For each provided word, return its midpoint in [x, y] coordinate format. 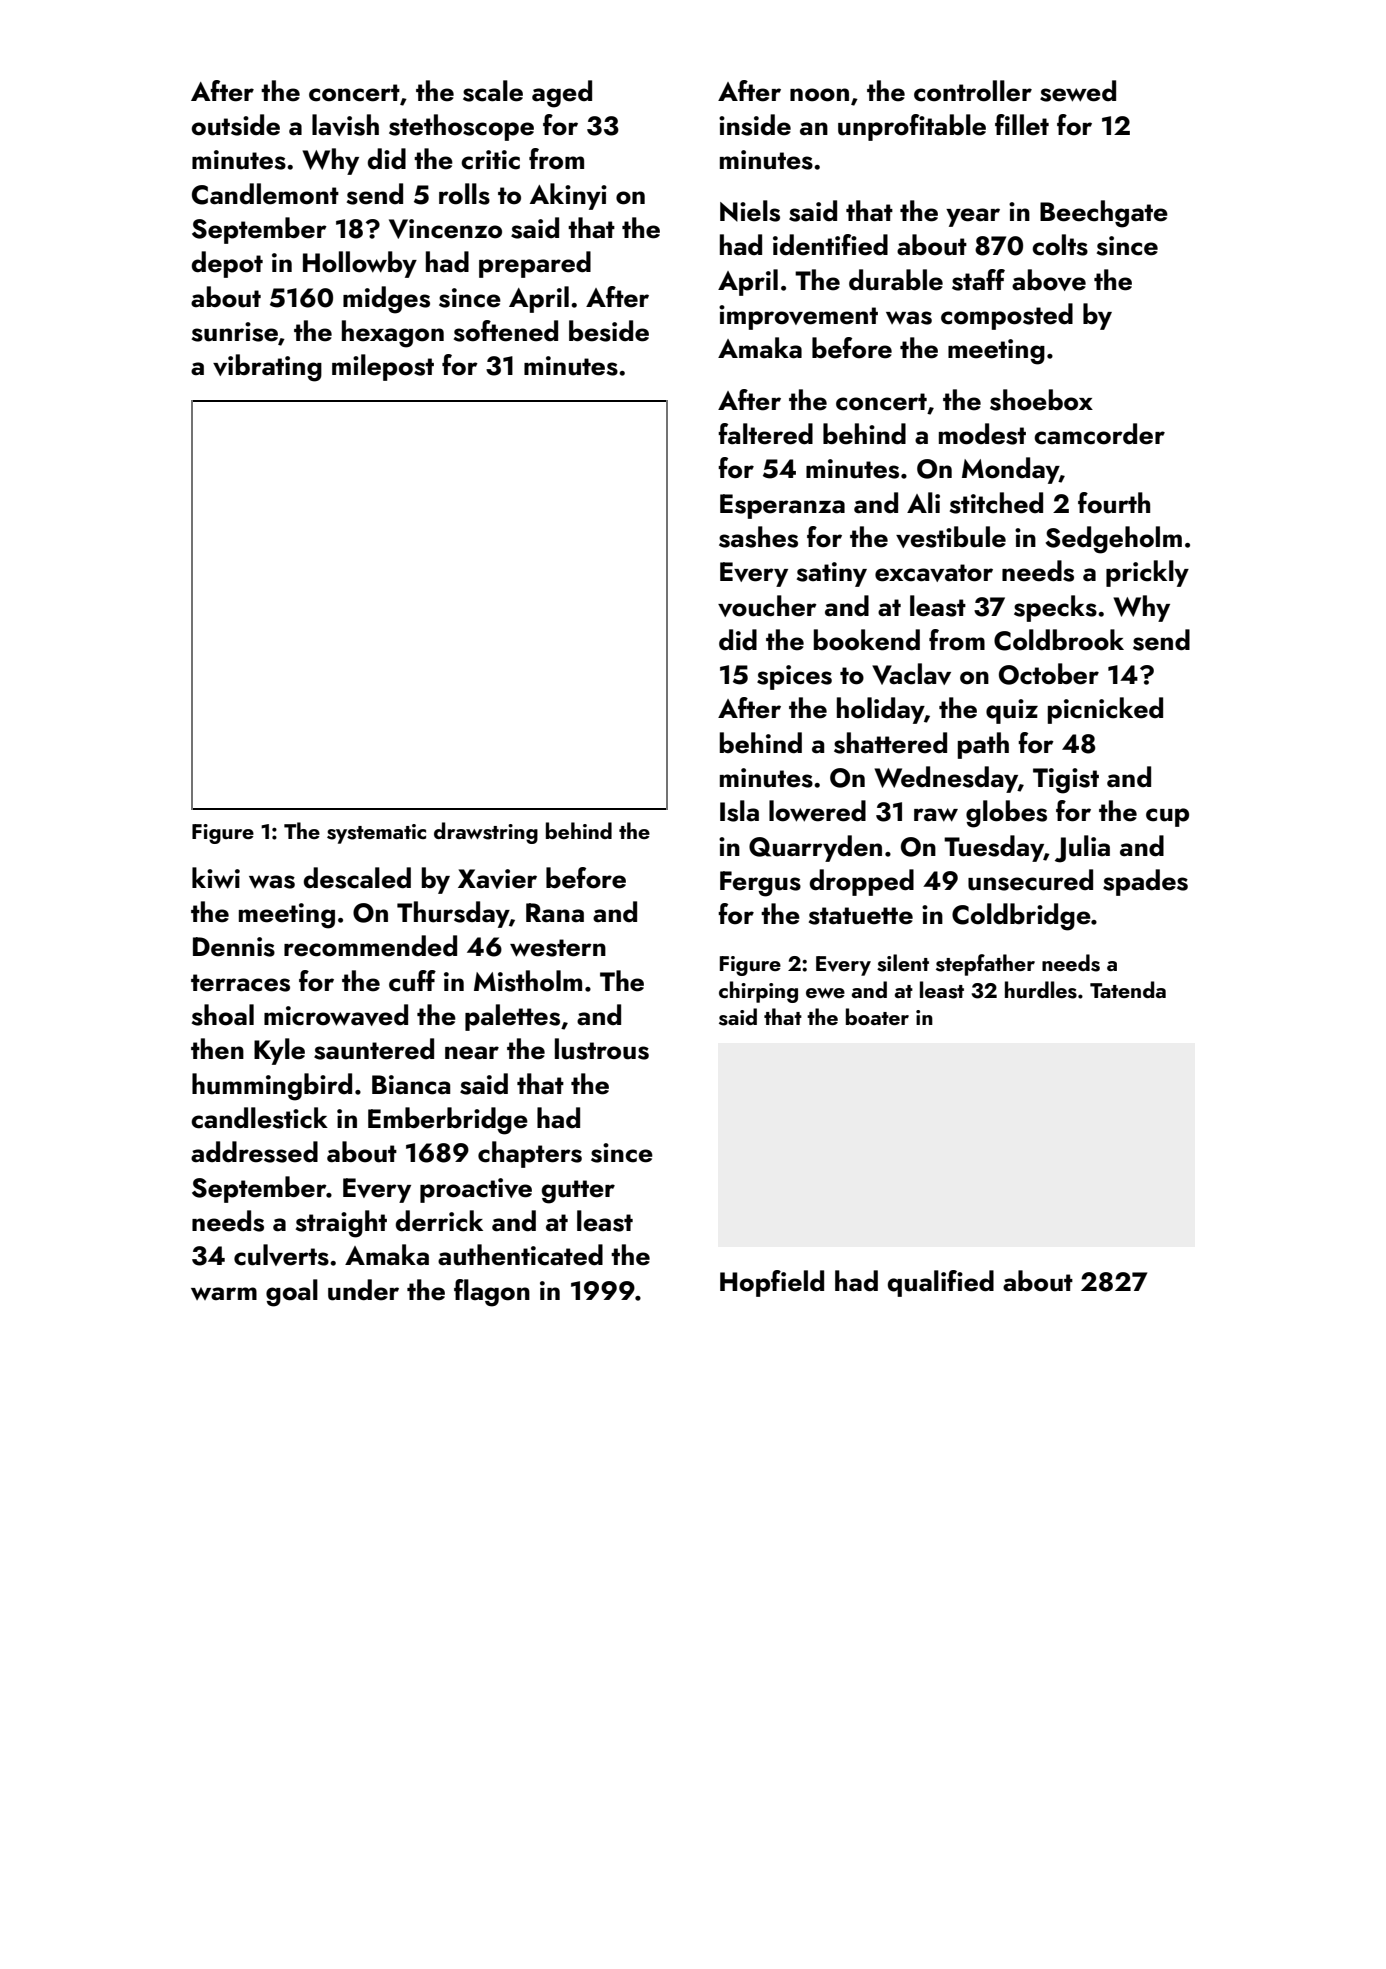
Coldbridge [1021, 917]
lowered [817, 811]
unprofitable [912, 127]
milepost [383, 367]
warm [224, 1293]
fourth [1114, 503]
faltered [765, 434]
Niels [750, 211]
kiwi [216, 878]
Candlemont [265, 194]
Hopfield [772, 1283]
